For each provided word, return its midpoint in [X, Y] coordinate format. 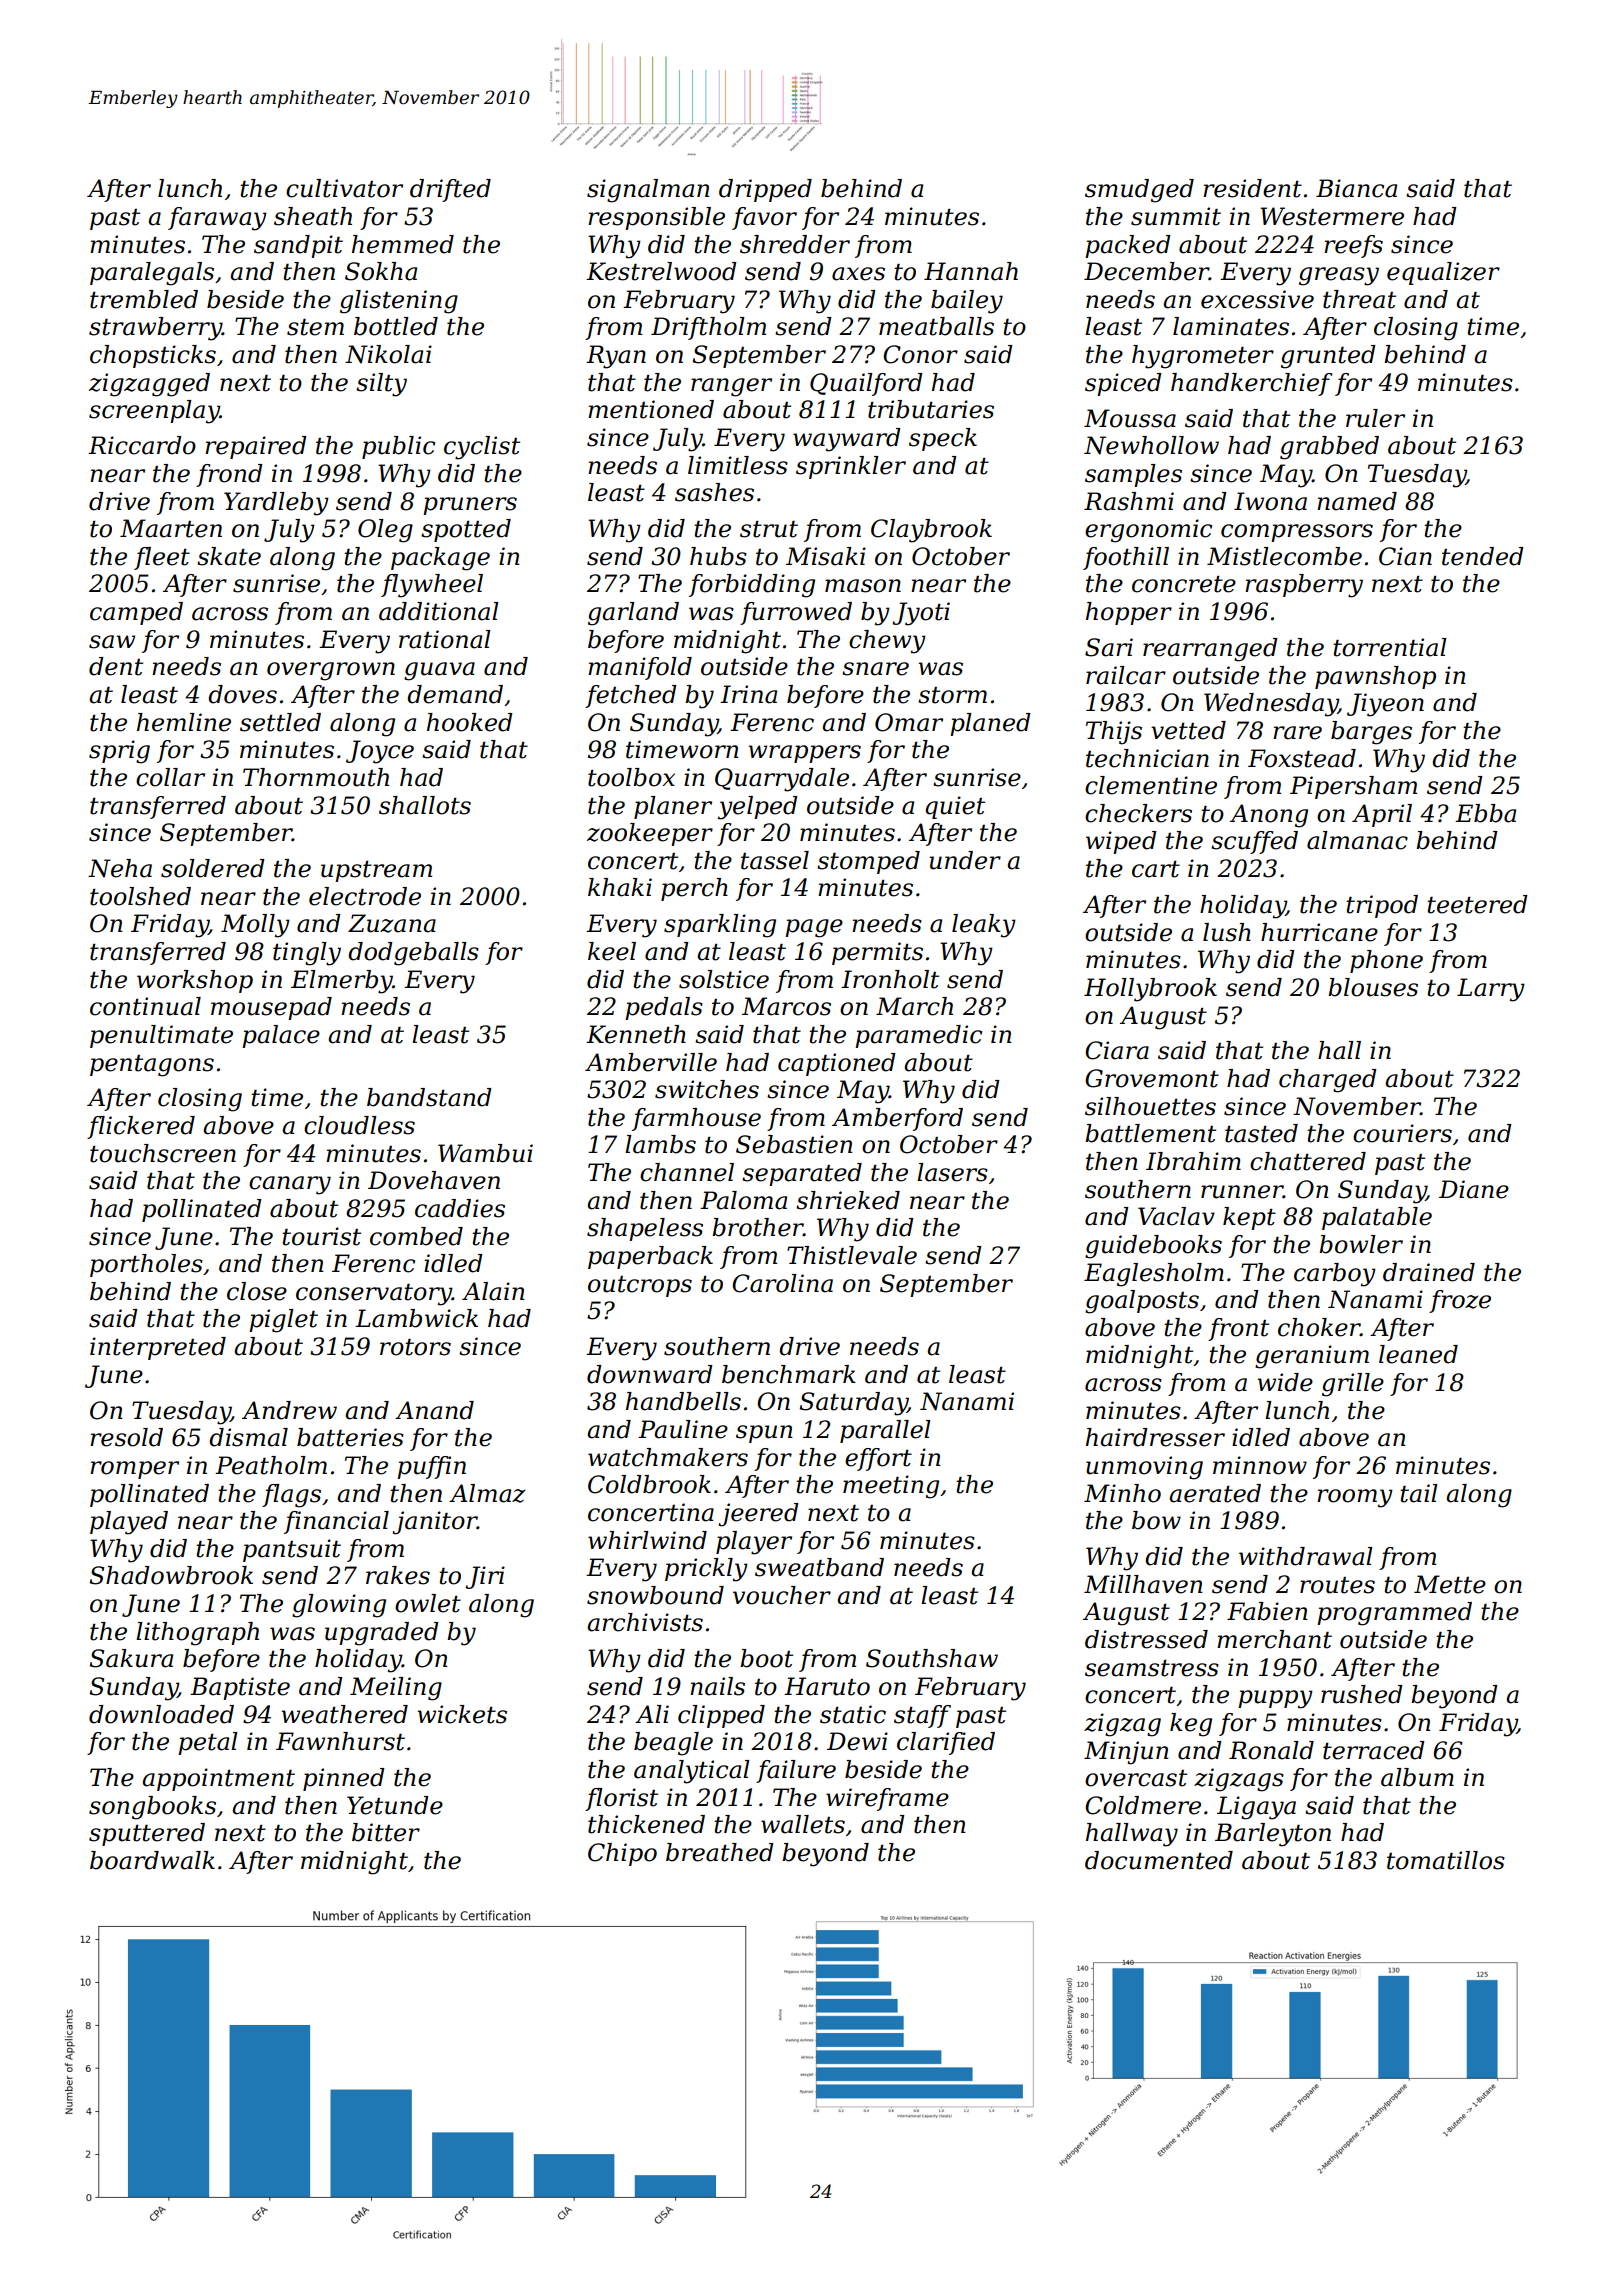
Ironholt [890, 979]
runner [1242, 1192]
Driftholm [708, 328]
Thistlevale [852, 1255]
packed [1128, 246]
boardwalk [152, 1860]
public [398, 447]
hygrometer [1203, 357]
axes [858, 274]
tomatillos [1446, 1860]
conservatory [374, 1295]
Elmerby [342, 982]
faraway [217, 219]
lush [1227, 932]
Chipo [622, 1854]
